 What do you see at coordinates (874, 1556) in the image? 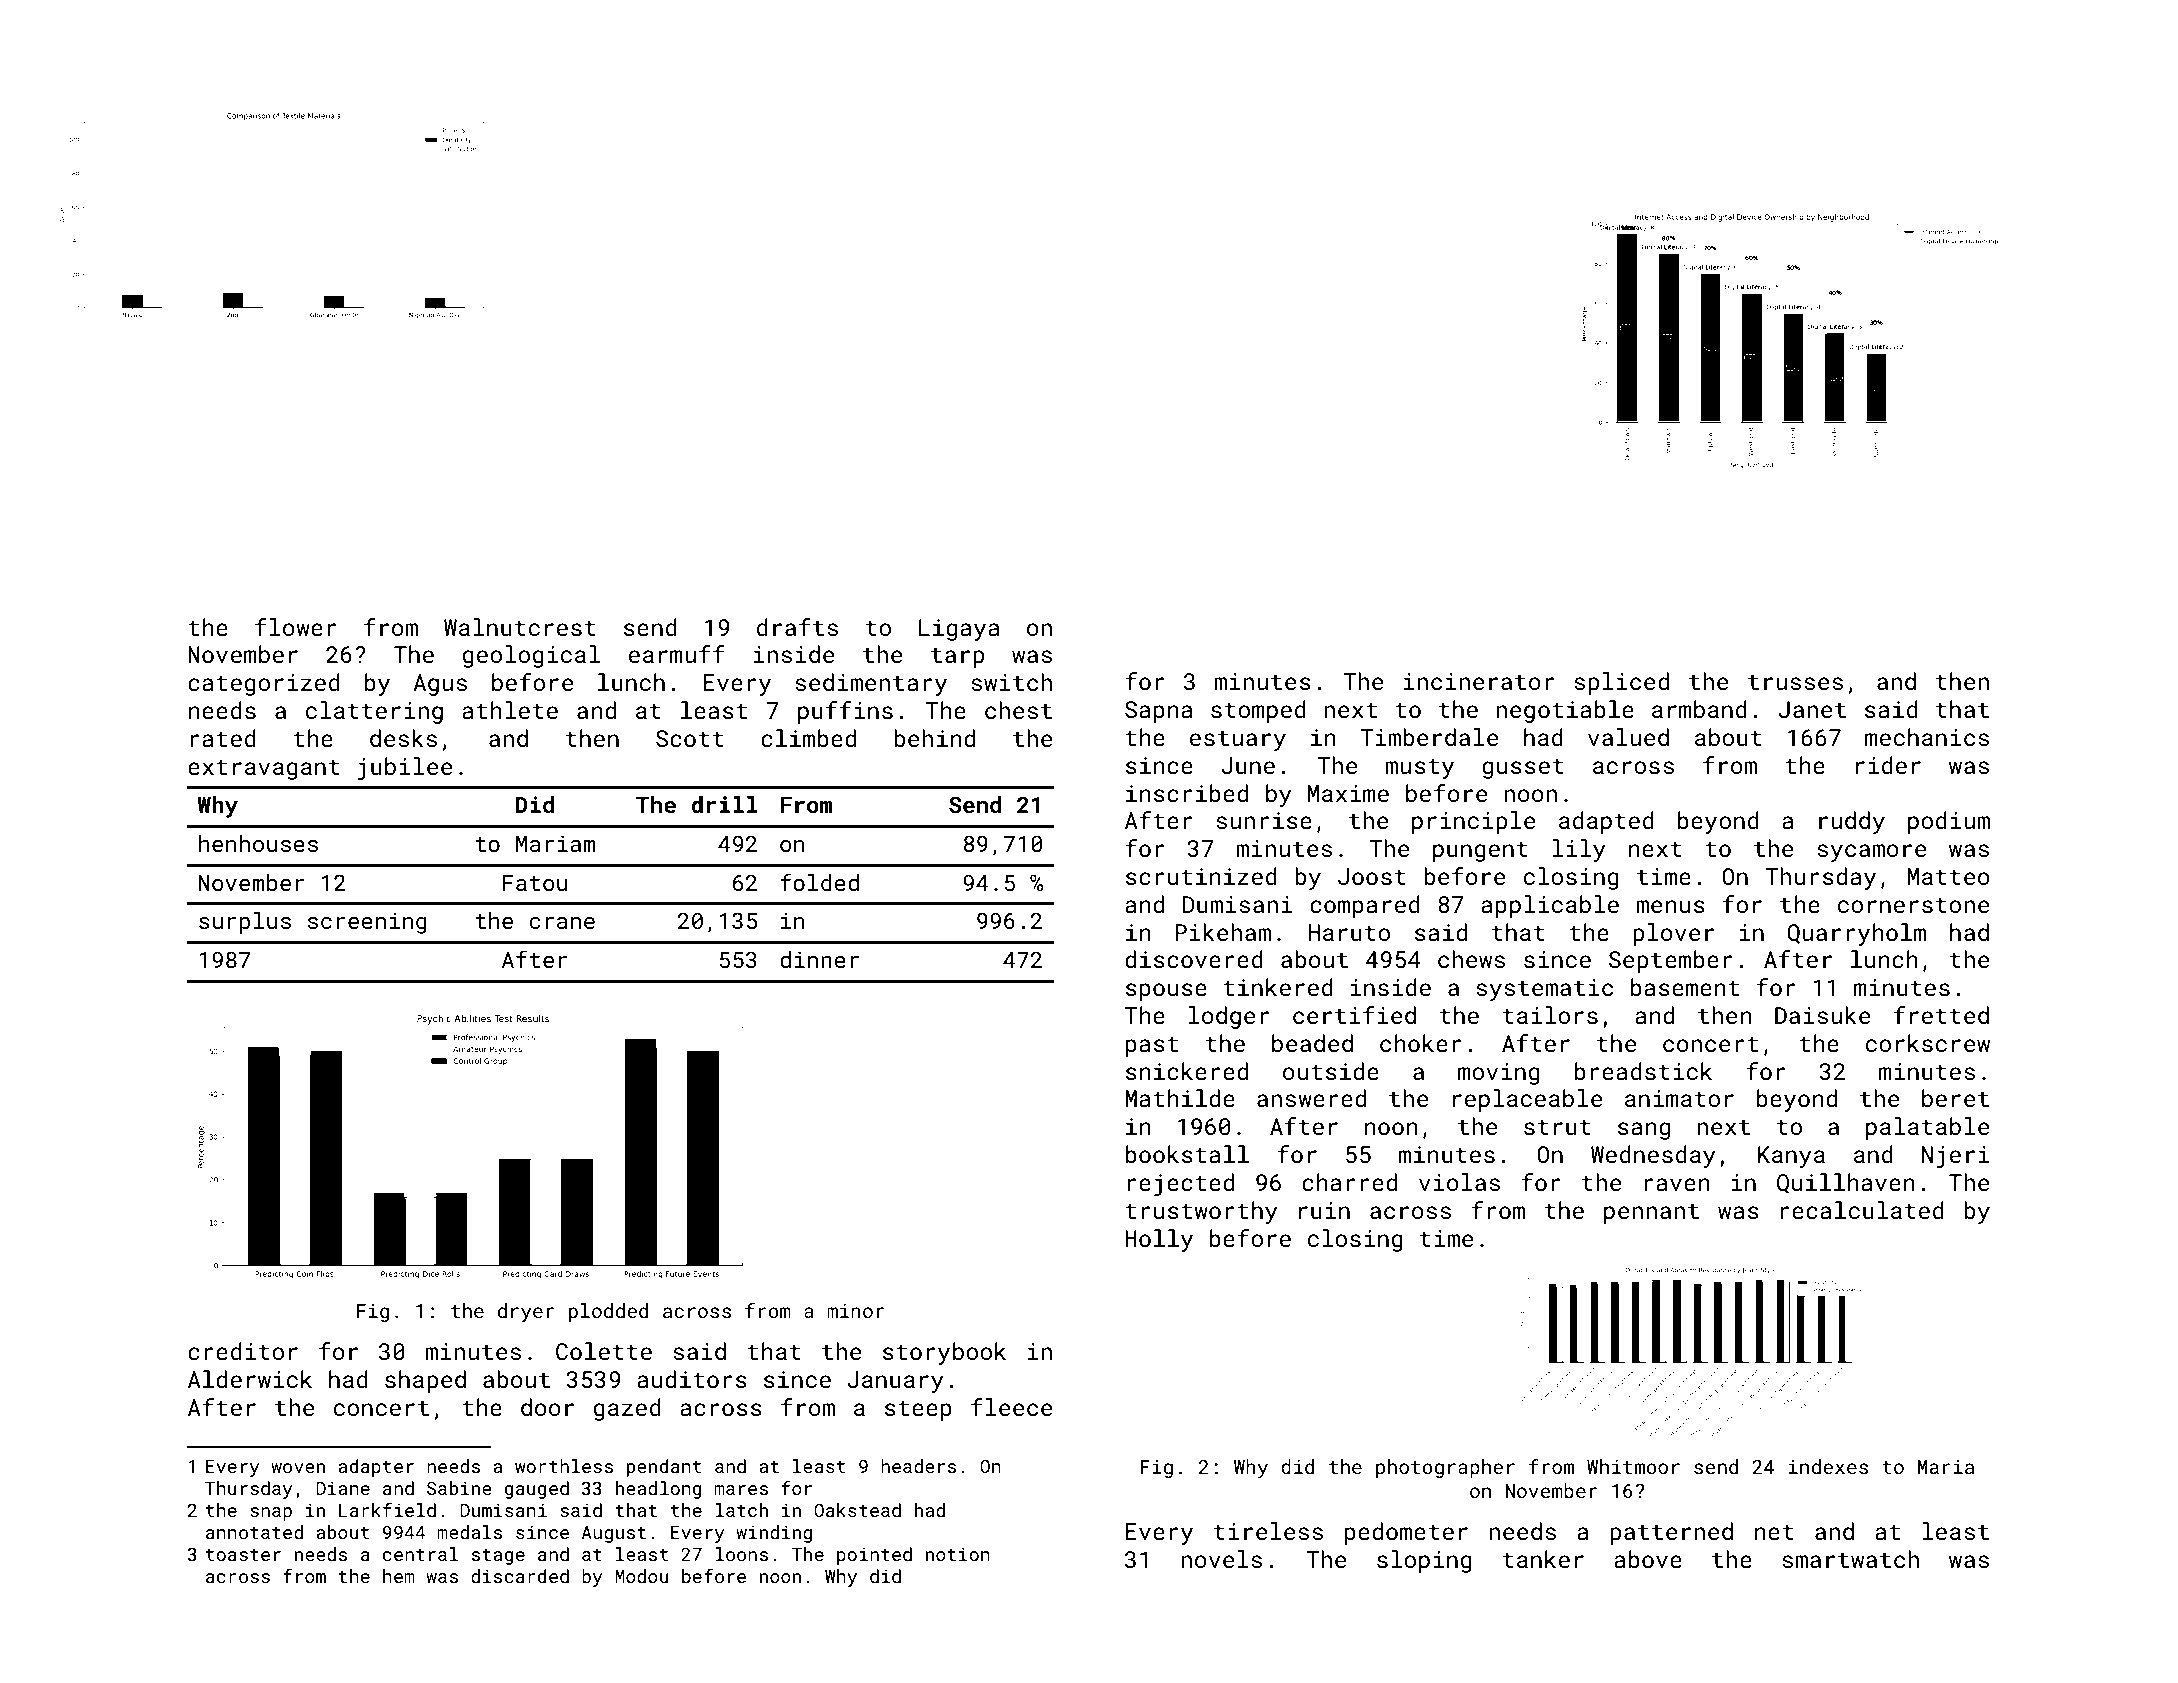
I see `pointed` at bounding box center [874, 1556].
